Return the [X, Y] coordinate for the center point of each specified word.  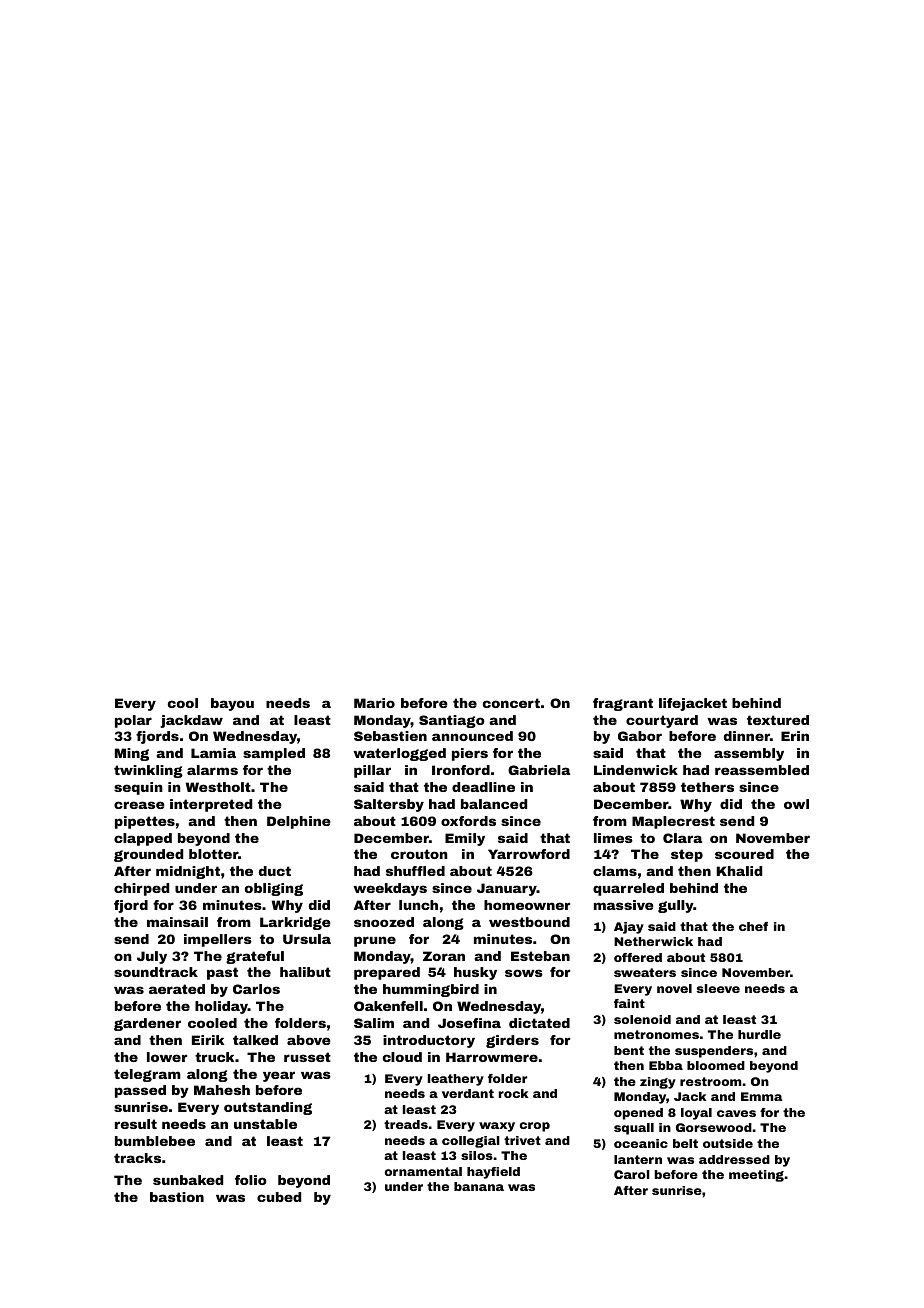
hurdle [759, 1034]
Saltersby [389, 805]
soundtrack [156, 972]
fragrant [623, 704]
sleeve [718, 988]
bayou [232, 704]
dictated [539, 1023]
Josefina [469, 1023]
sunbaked [188, 1180]
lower [167, 1057]
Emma [762, 1096]
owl [796, 804]
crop [534, 1127]
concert [511, 703]
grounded [148, 855]
